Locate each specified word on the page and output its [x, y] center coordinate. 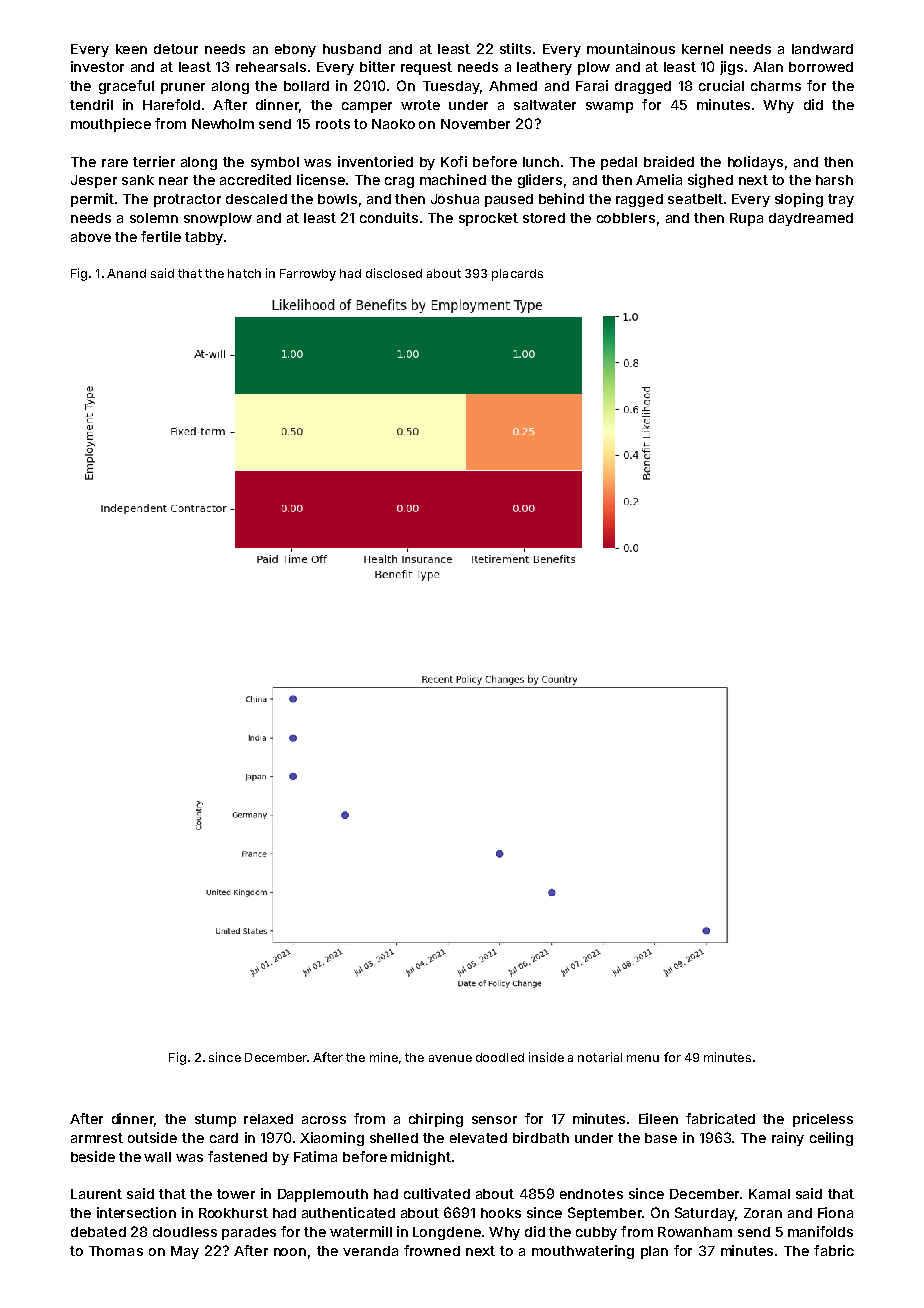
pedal [619, 163]
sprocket [488, 219]
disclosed [394, 273]
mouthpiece [111, 125]
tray [841, 200]
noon [290, 1252]
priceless [823, 1120]
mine [384, 1057]
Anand [126, 273]
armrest [97, 1138]
